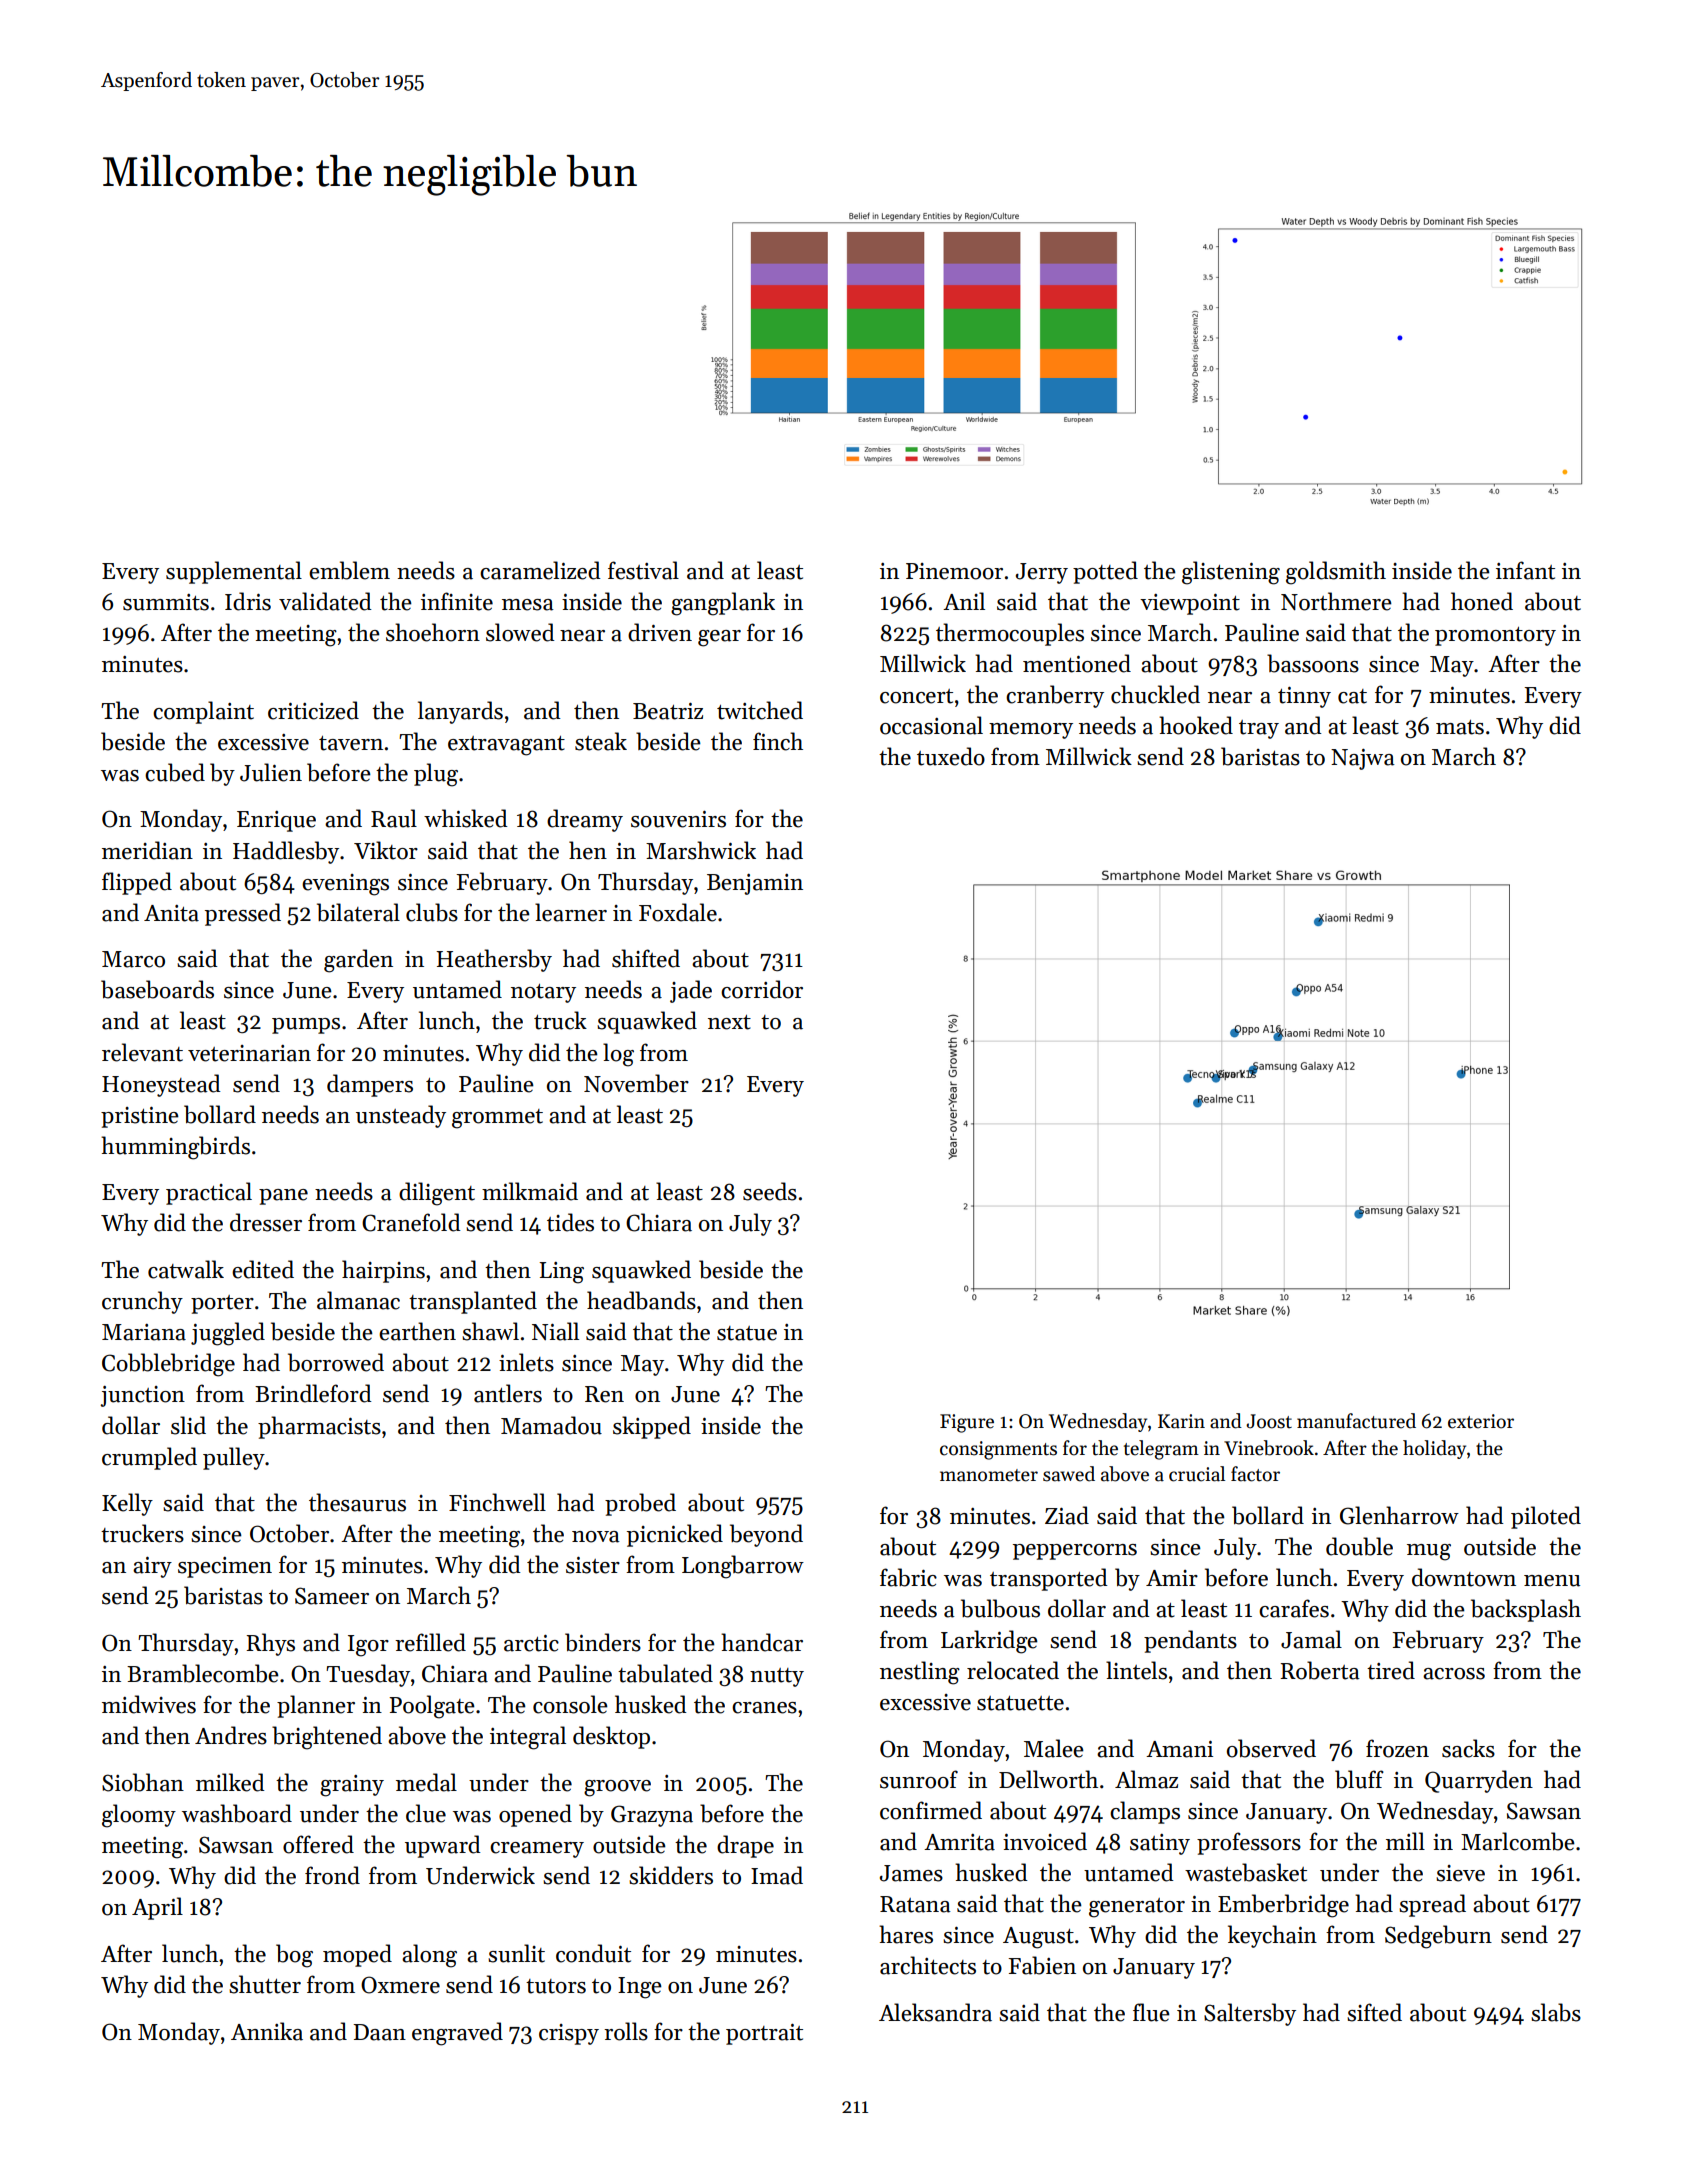  Describe the element at coordinates (1069, 1474) in the screenshot. I see `sawed` at that location.
